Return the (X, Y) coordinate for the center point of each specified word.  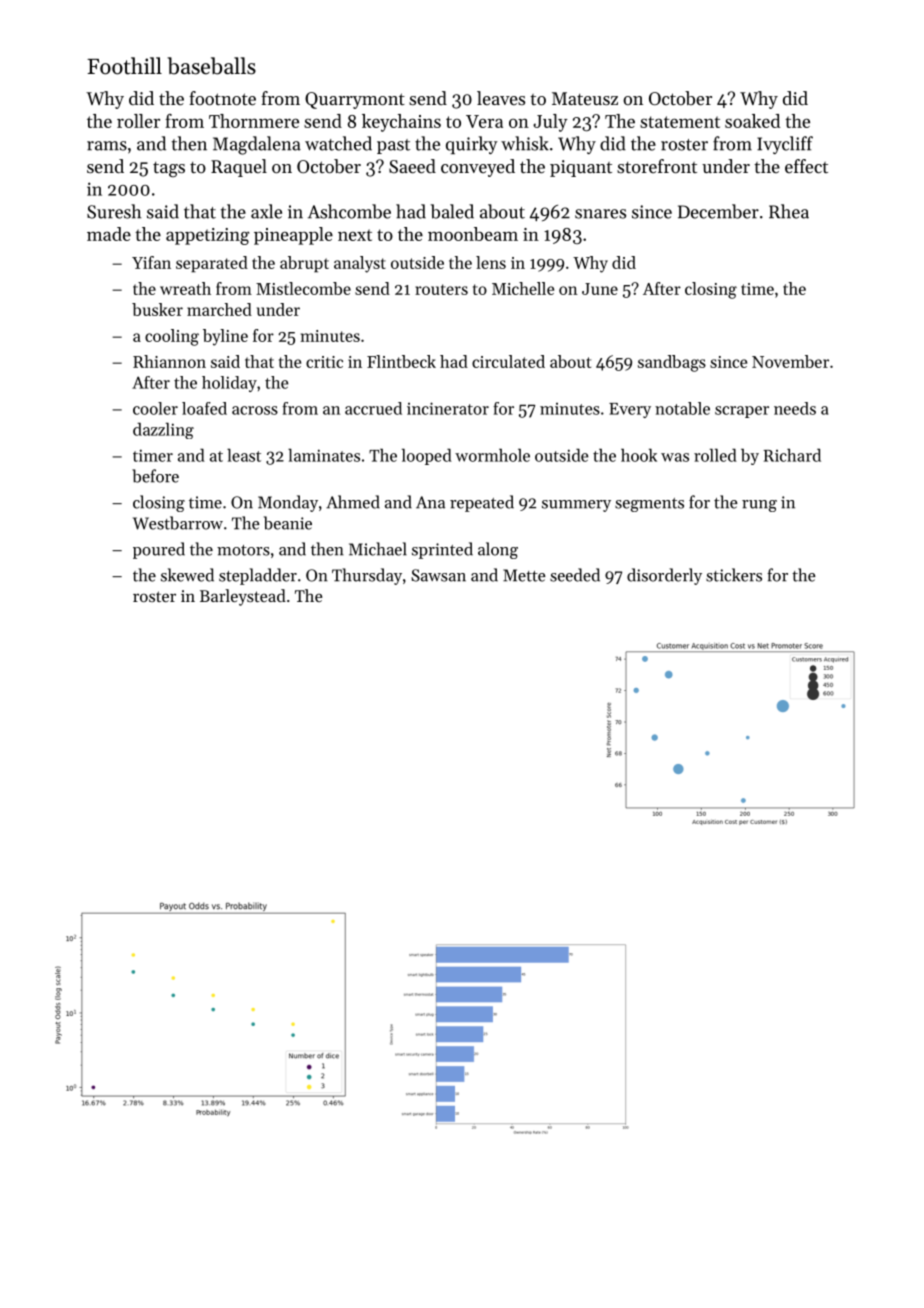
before (155, 476)
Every (630, 410)
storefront (657, 166)
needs (795, 408)
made (109, 234)
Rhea (789, 211)
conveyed (478, 168)
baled (452, 211)
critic (324, 362)
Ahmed (353, 502)
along (498, 550)
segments (649, 505)
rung (759, 506)
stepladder (258, 576)
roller (138, 121)
